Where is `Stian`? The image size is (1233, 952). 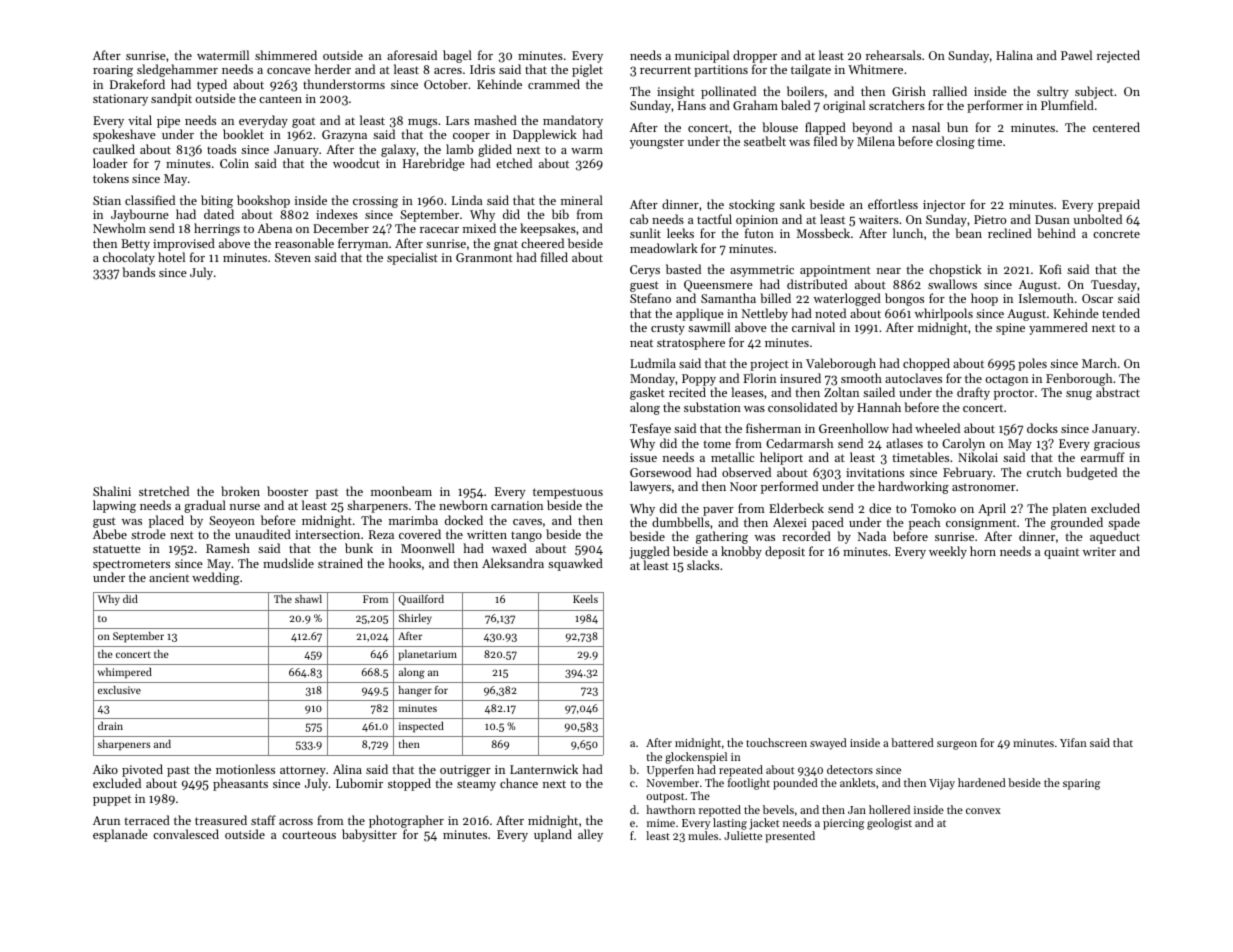
Stian is located at coordinates (107, 200).
